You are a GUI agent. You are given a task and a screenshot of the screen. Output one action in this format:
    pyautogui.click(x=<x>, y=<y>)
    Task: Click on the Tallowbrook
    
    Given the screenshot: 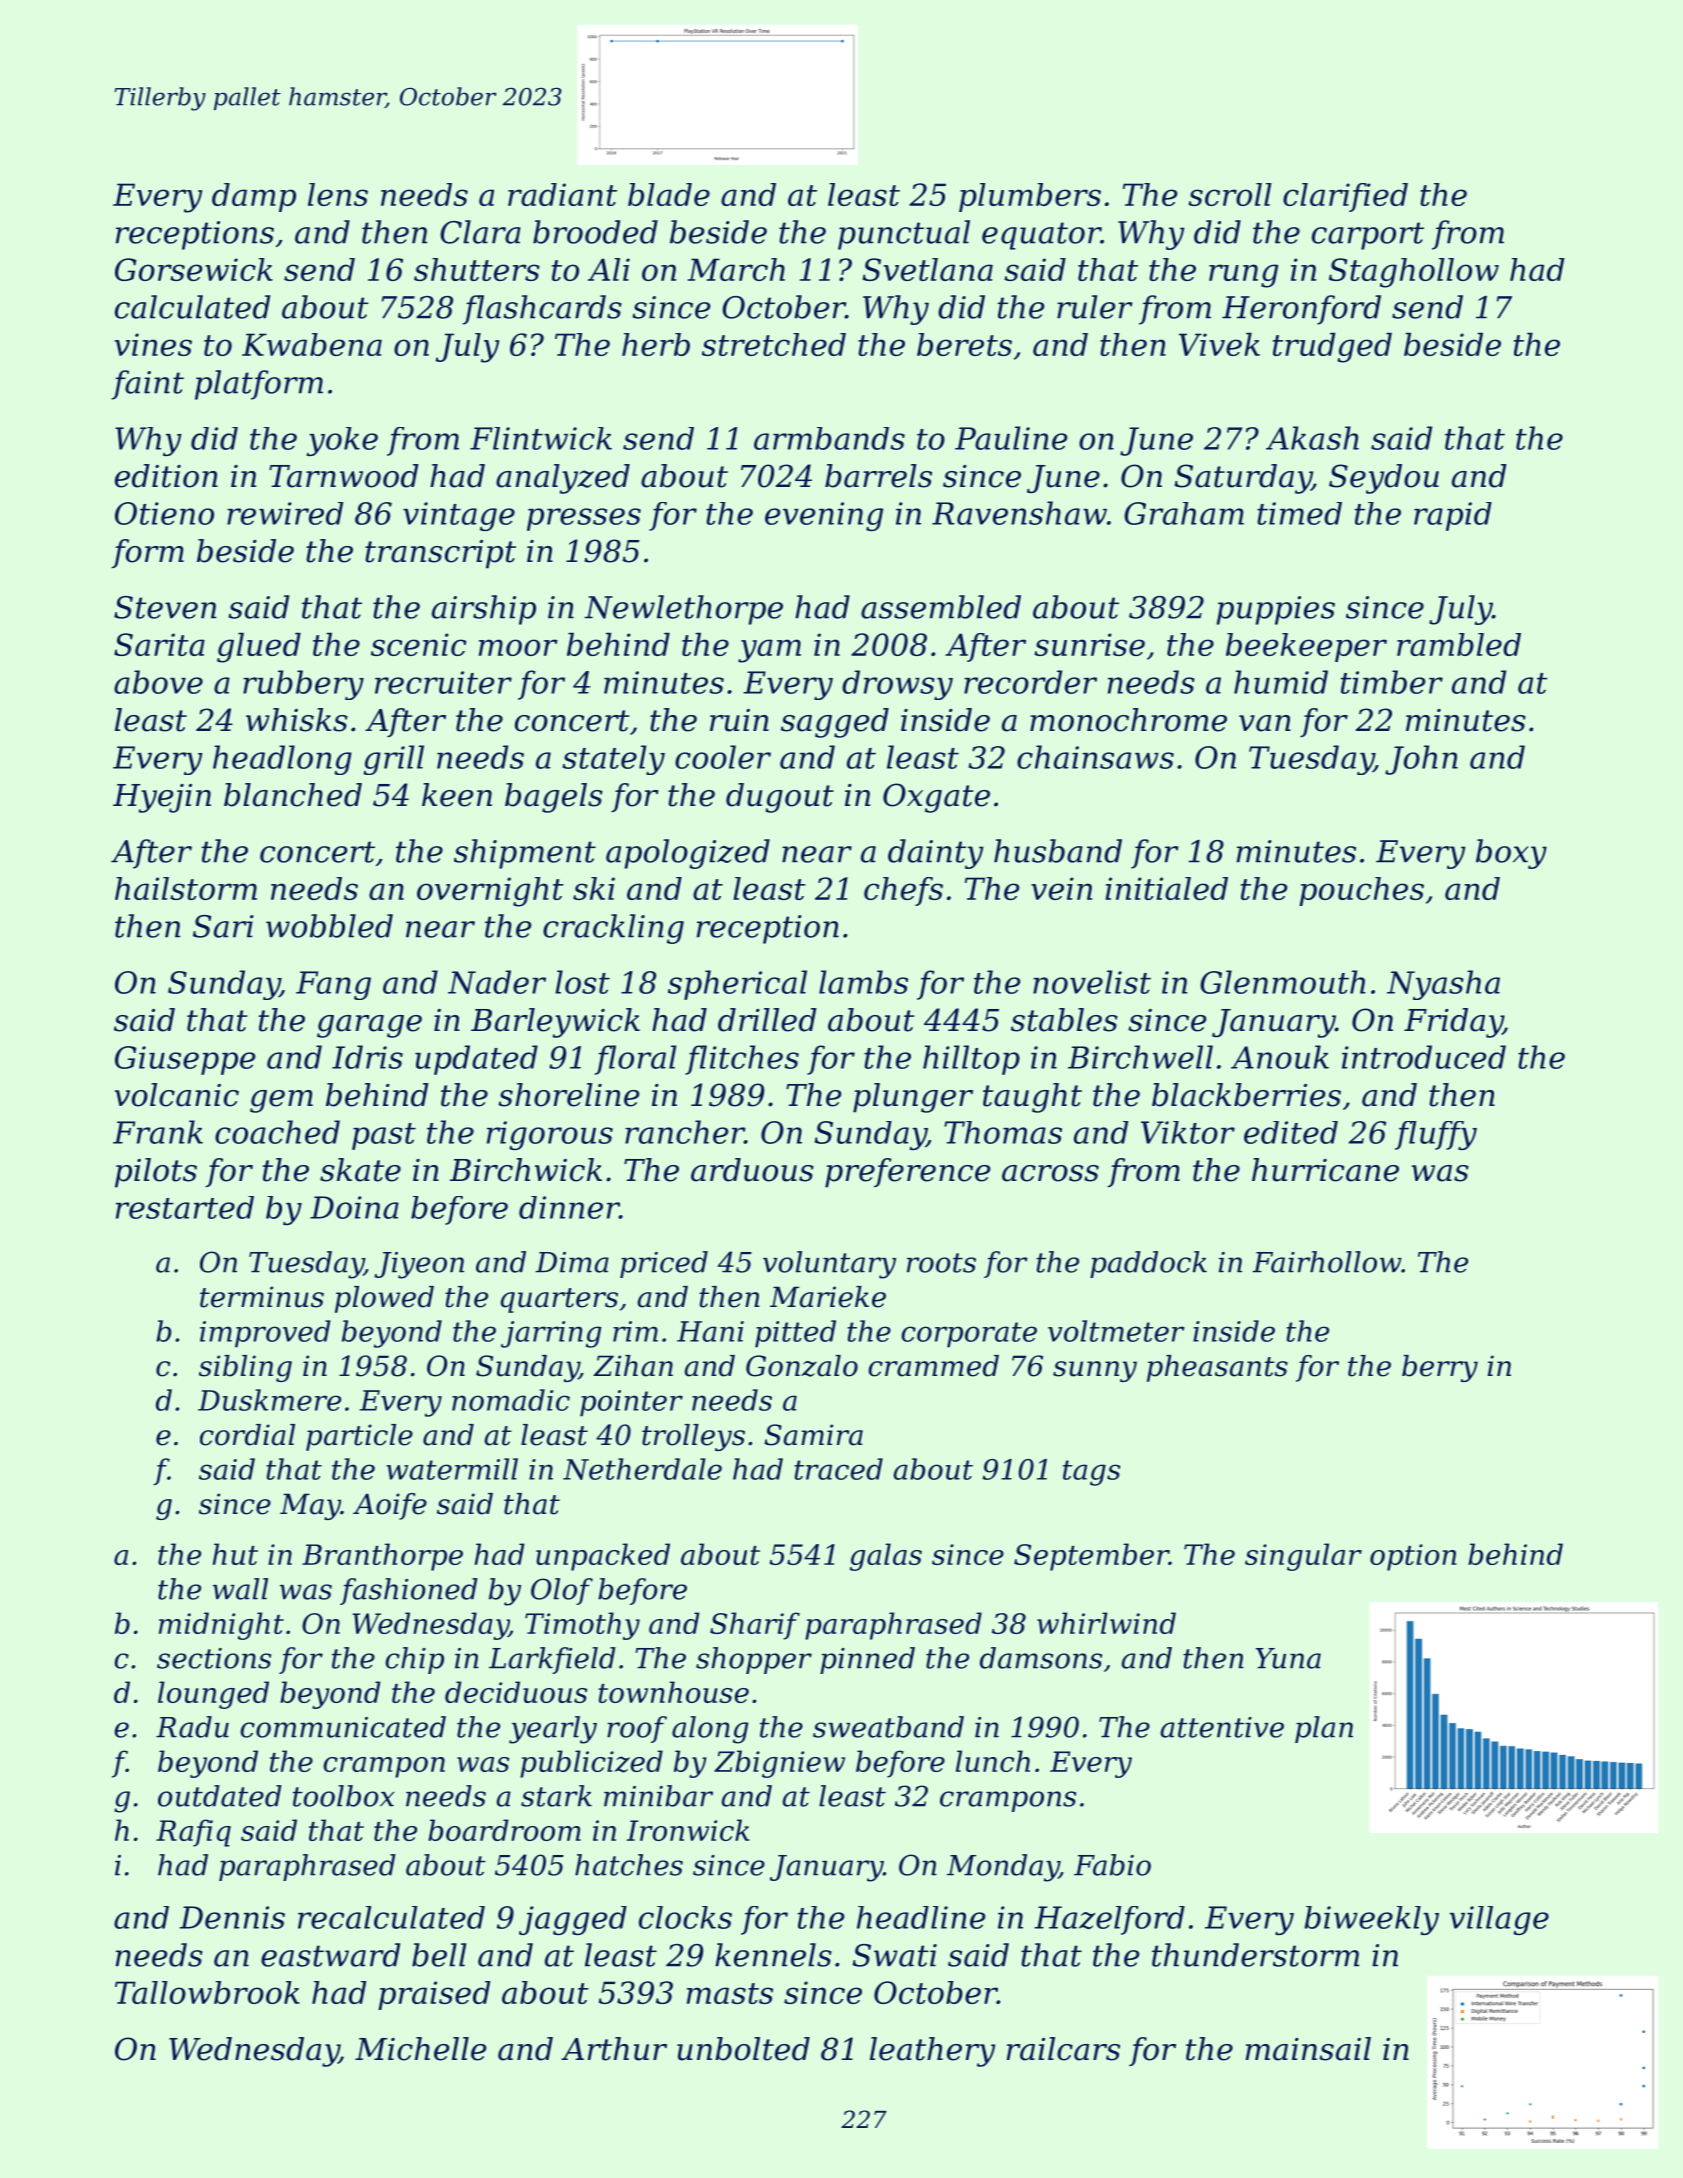 What is the action you would take?
    pyautogui.click(x=207, y=1992)
